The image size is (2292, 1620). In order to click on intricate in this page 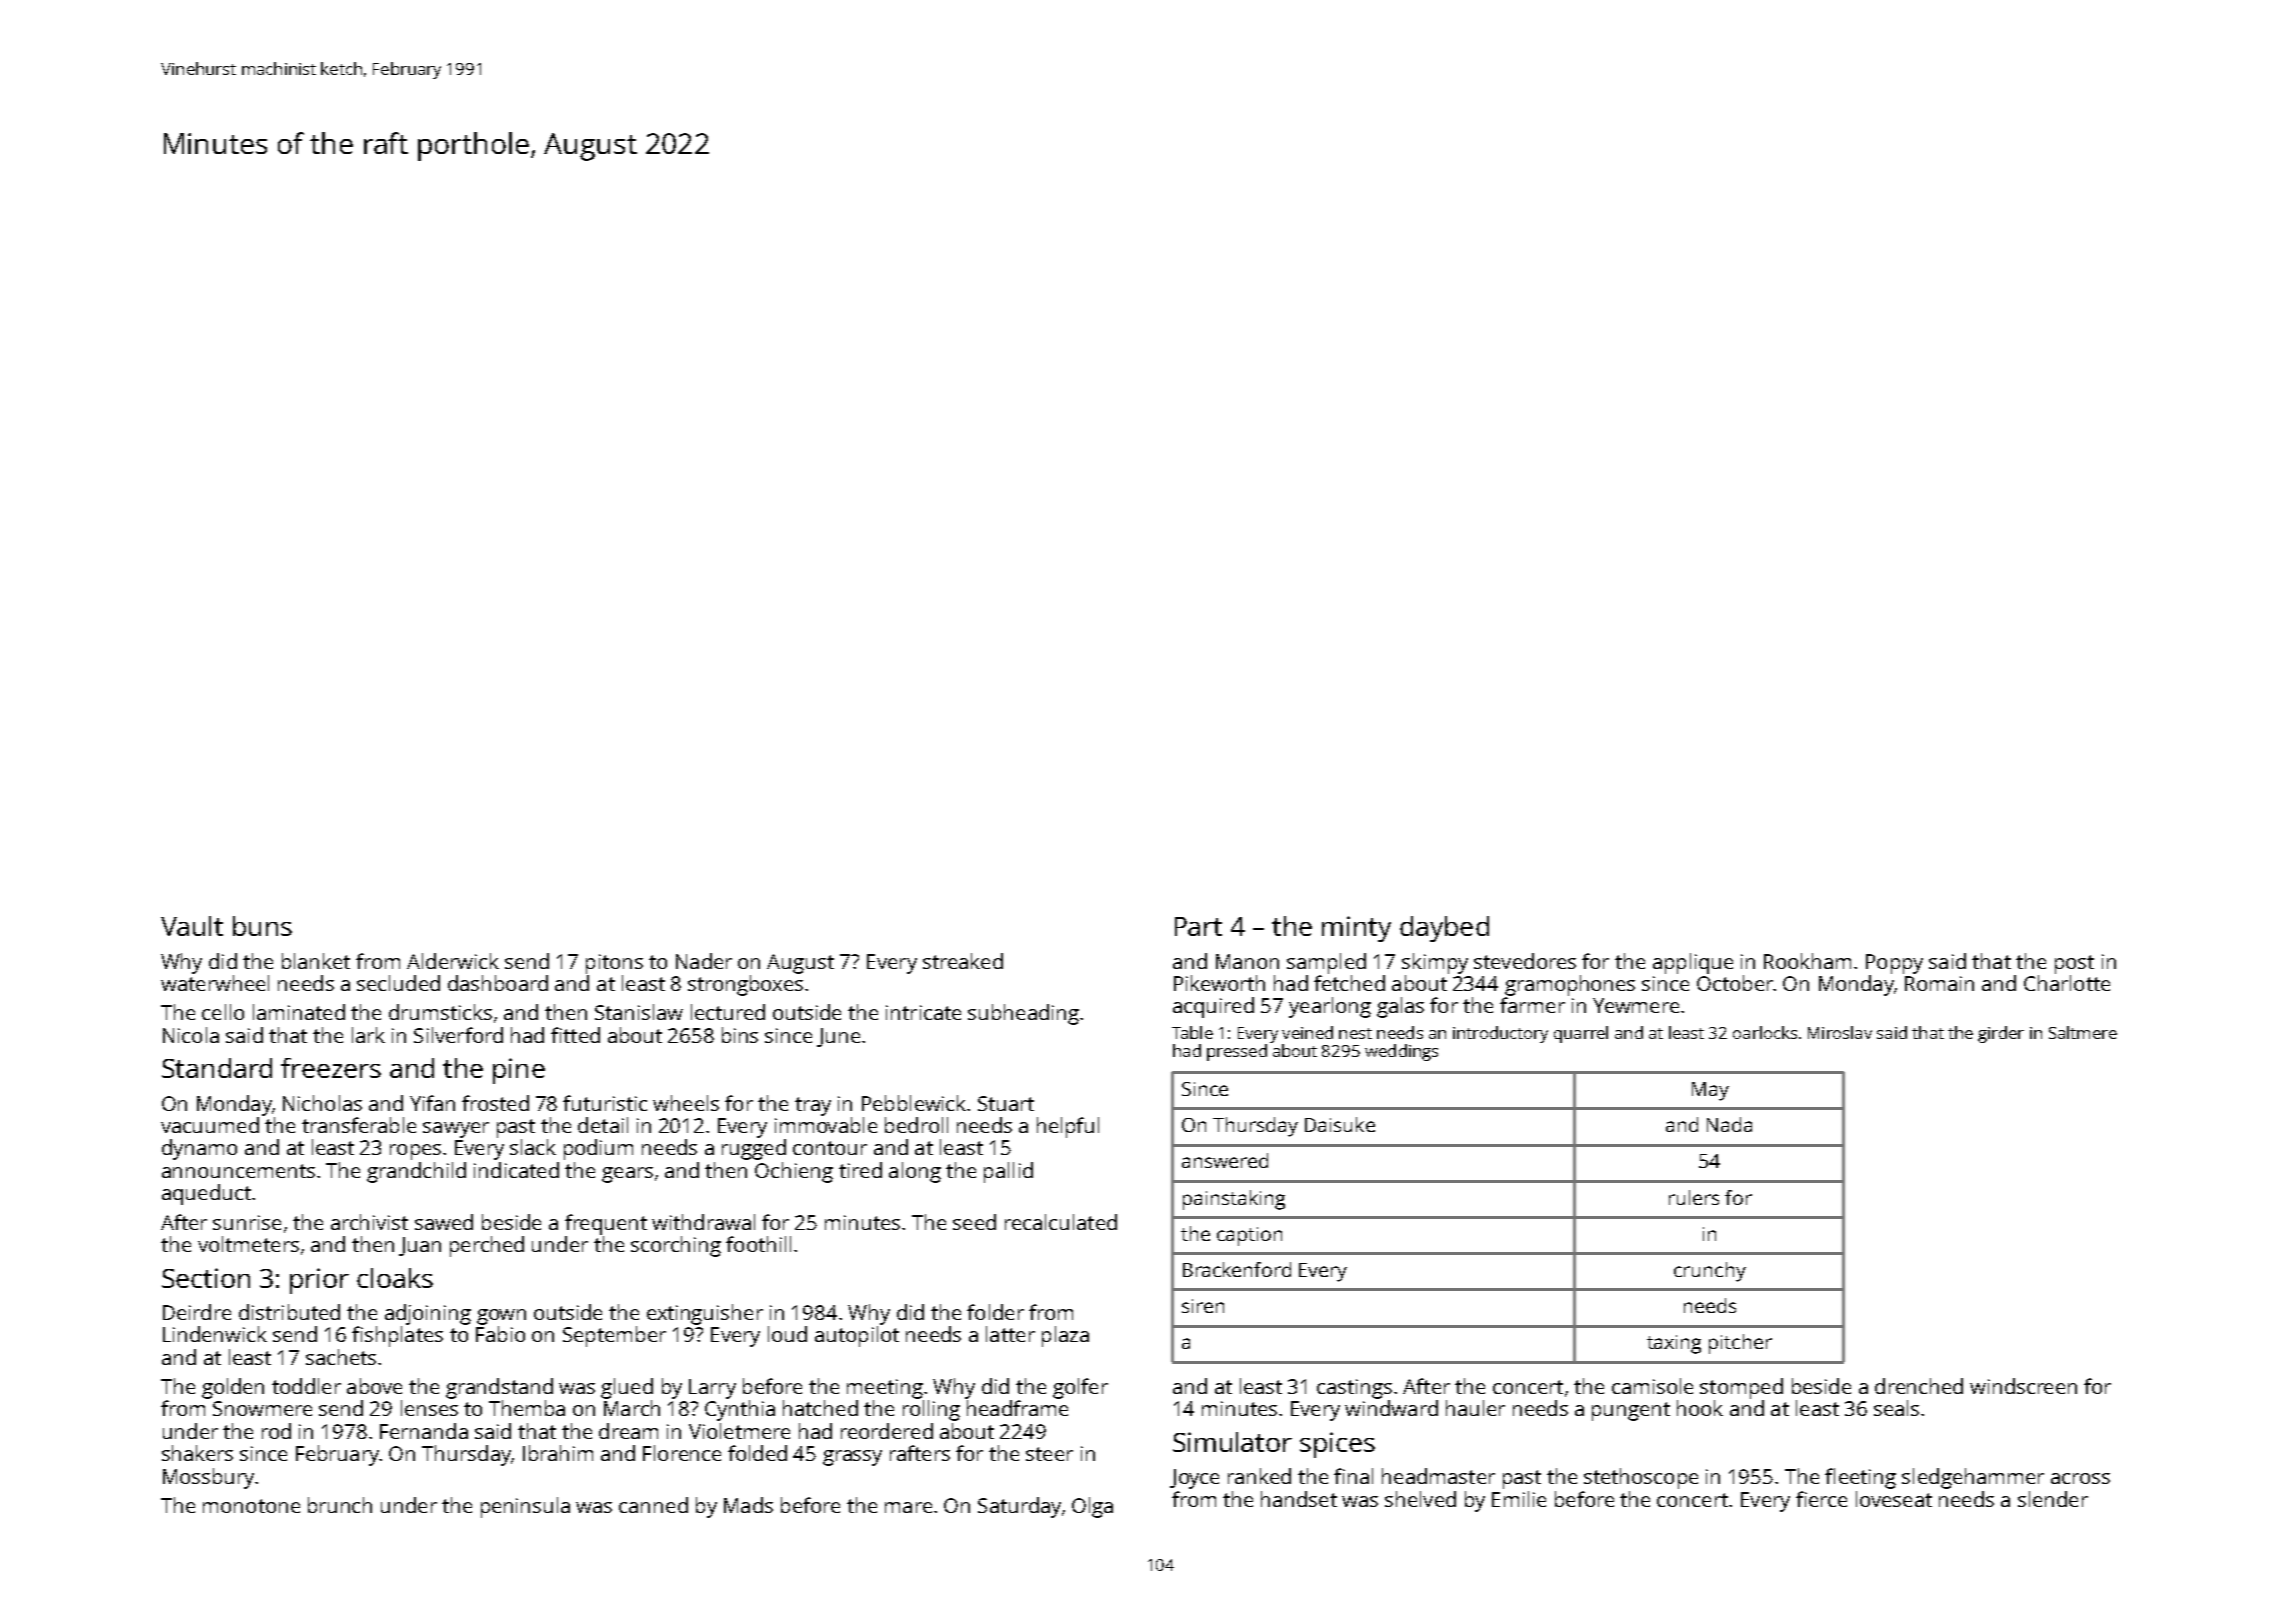, I will do `click(923, 1012)`.
